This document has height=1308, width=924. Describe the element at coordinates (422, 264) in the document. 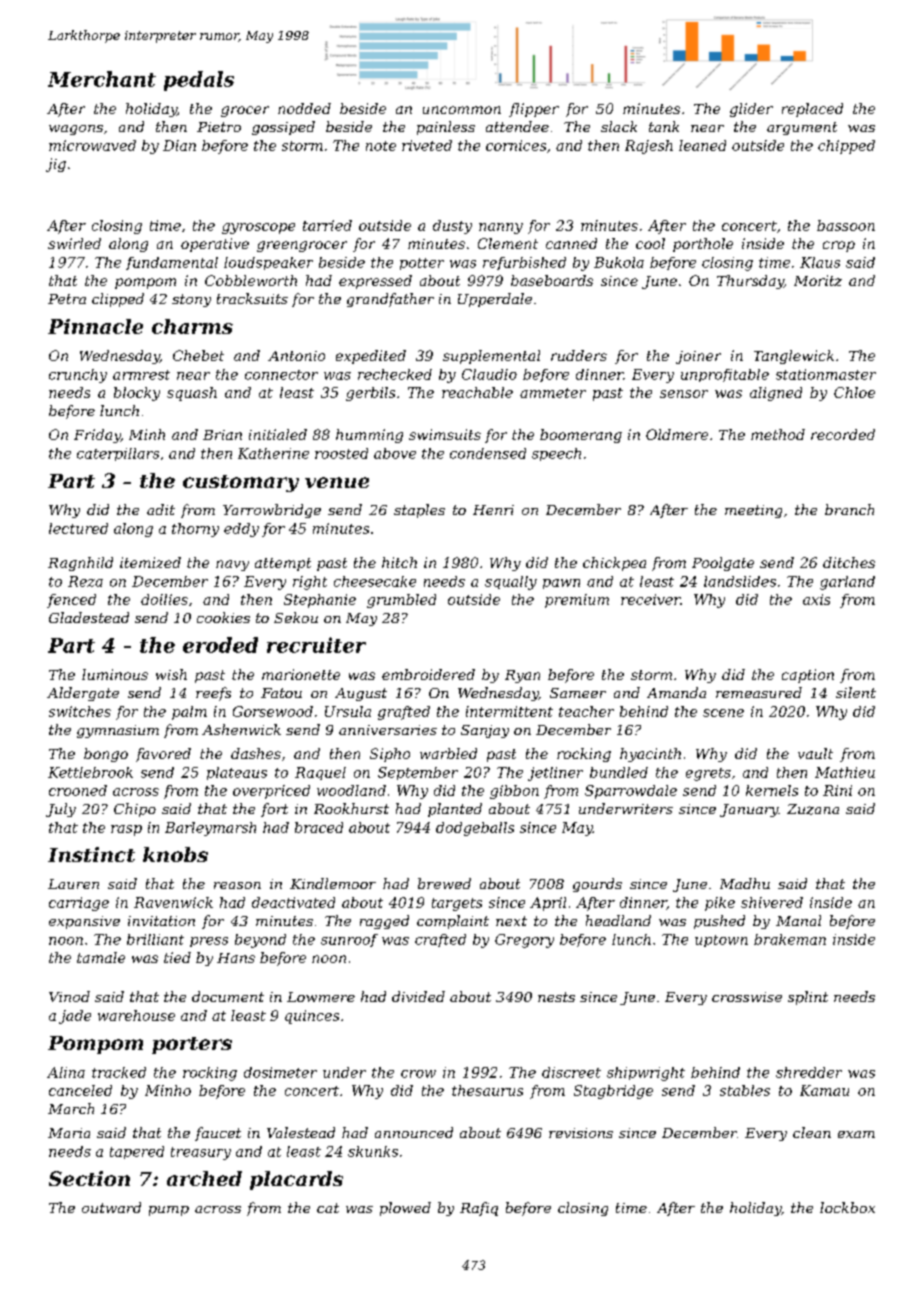

I see `potter` at that location.
